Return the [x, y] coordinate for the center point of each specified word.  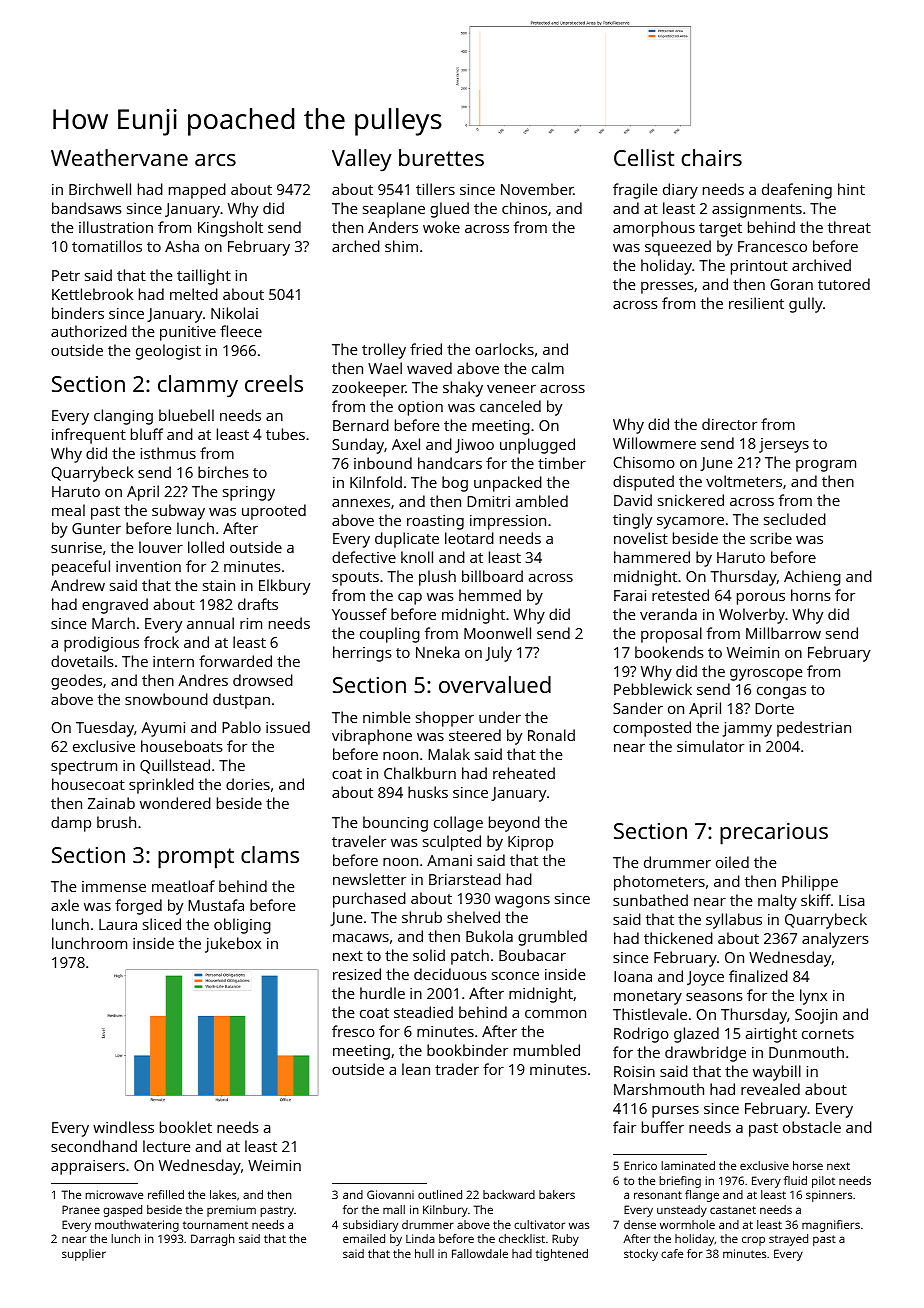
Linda [420, 1238]
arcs [215, 160]
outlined [440, 1194]
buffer [663, 1127]
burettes [441, 157]
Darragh [213, 1240]
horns [811, 595]
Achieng [812, 578]
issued [288, 727]
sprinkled [161, 786]
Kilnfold [376, 482]
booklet [186, 1127]
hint [851, 189]
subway [178, 512]
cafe [672, 1253]
